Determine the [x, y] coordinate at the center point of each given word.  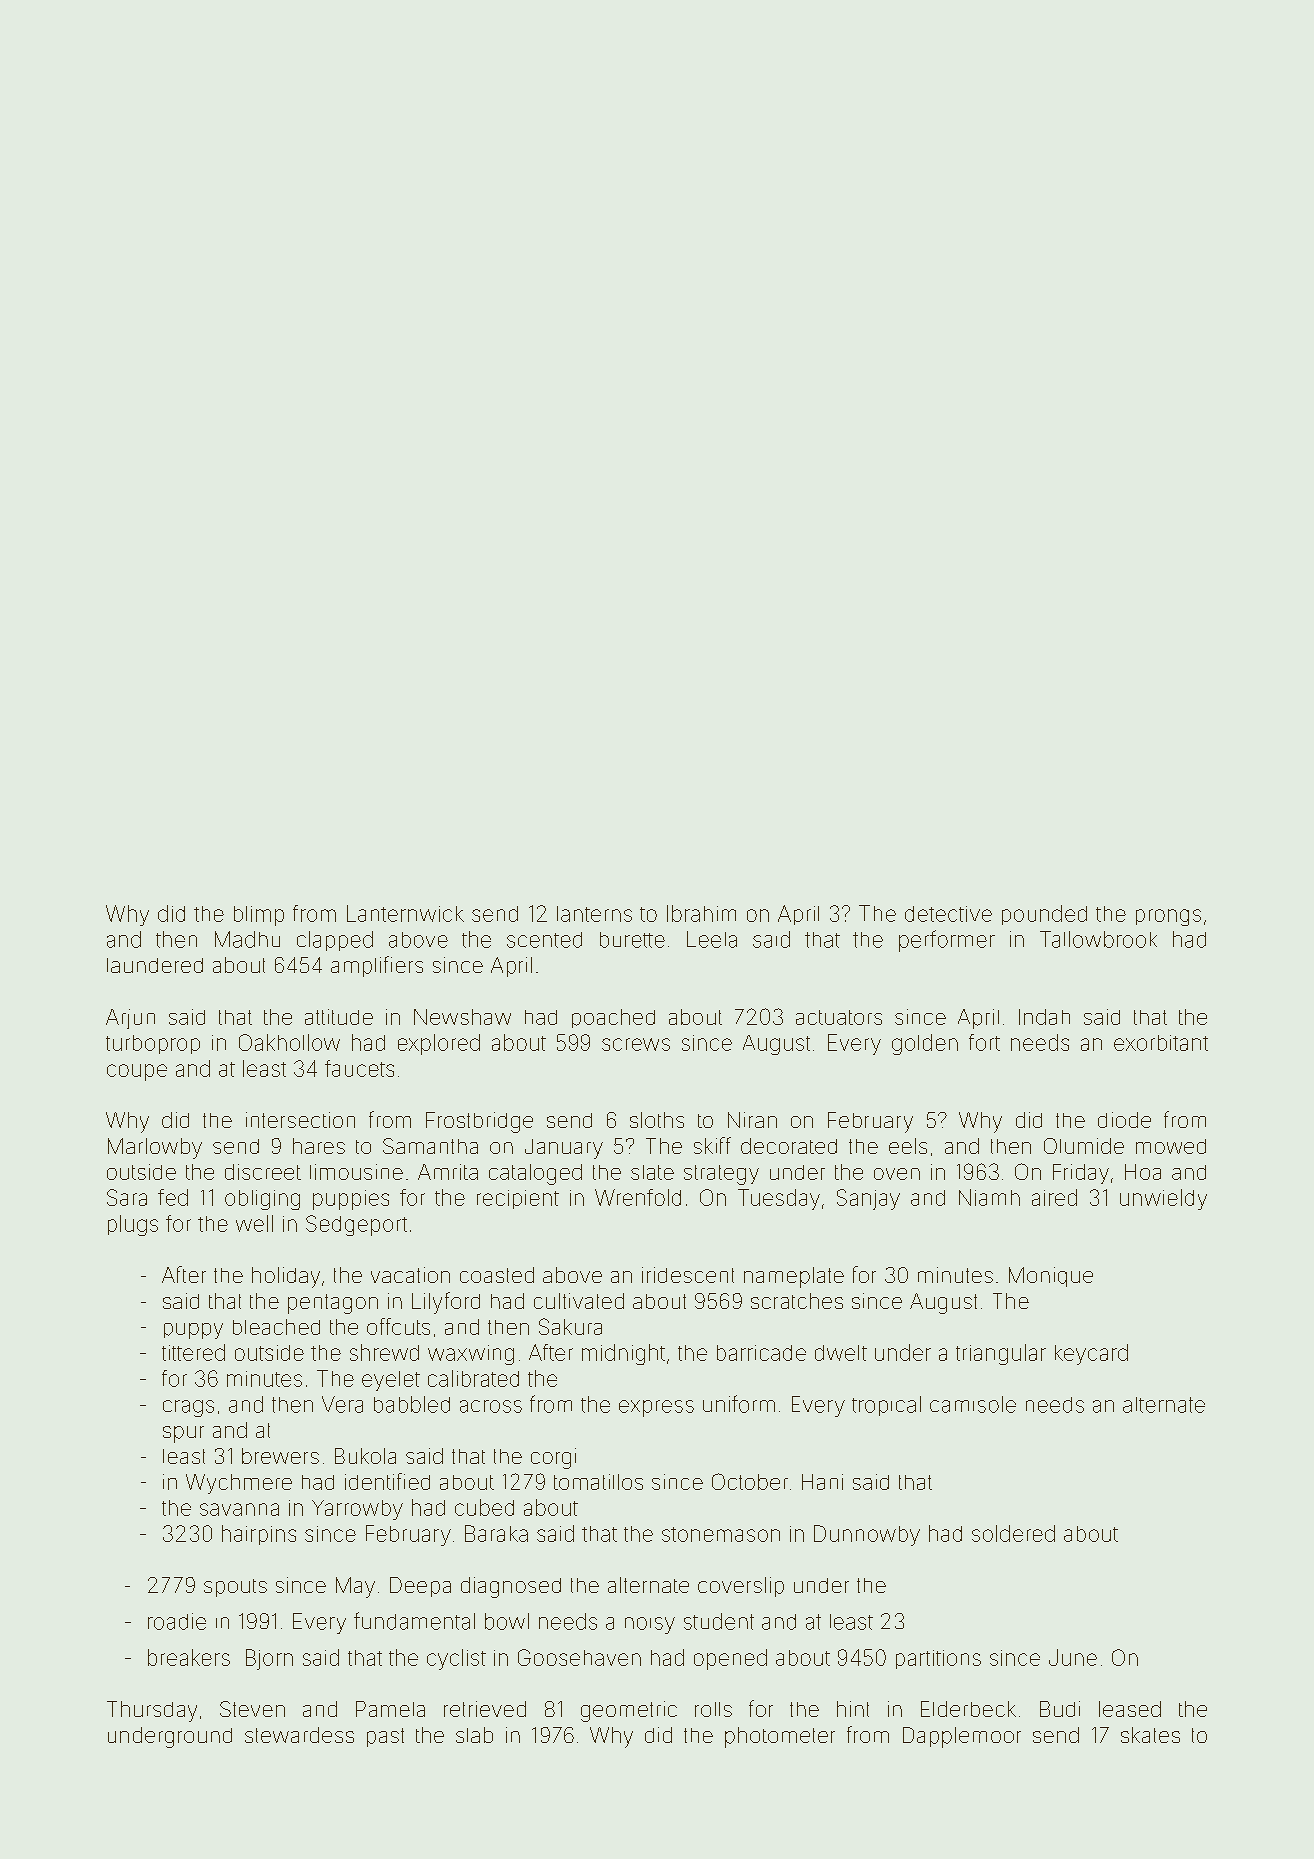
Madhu [247, 939]
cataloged [535, 1174]
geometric [629, 1711]
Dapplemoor [962, 1737]
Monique [1051, 1277]
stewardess [299, 1735]
